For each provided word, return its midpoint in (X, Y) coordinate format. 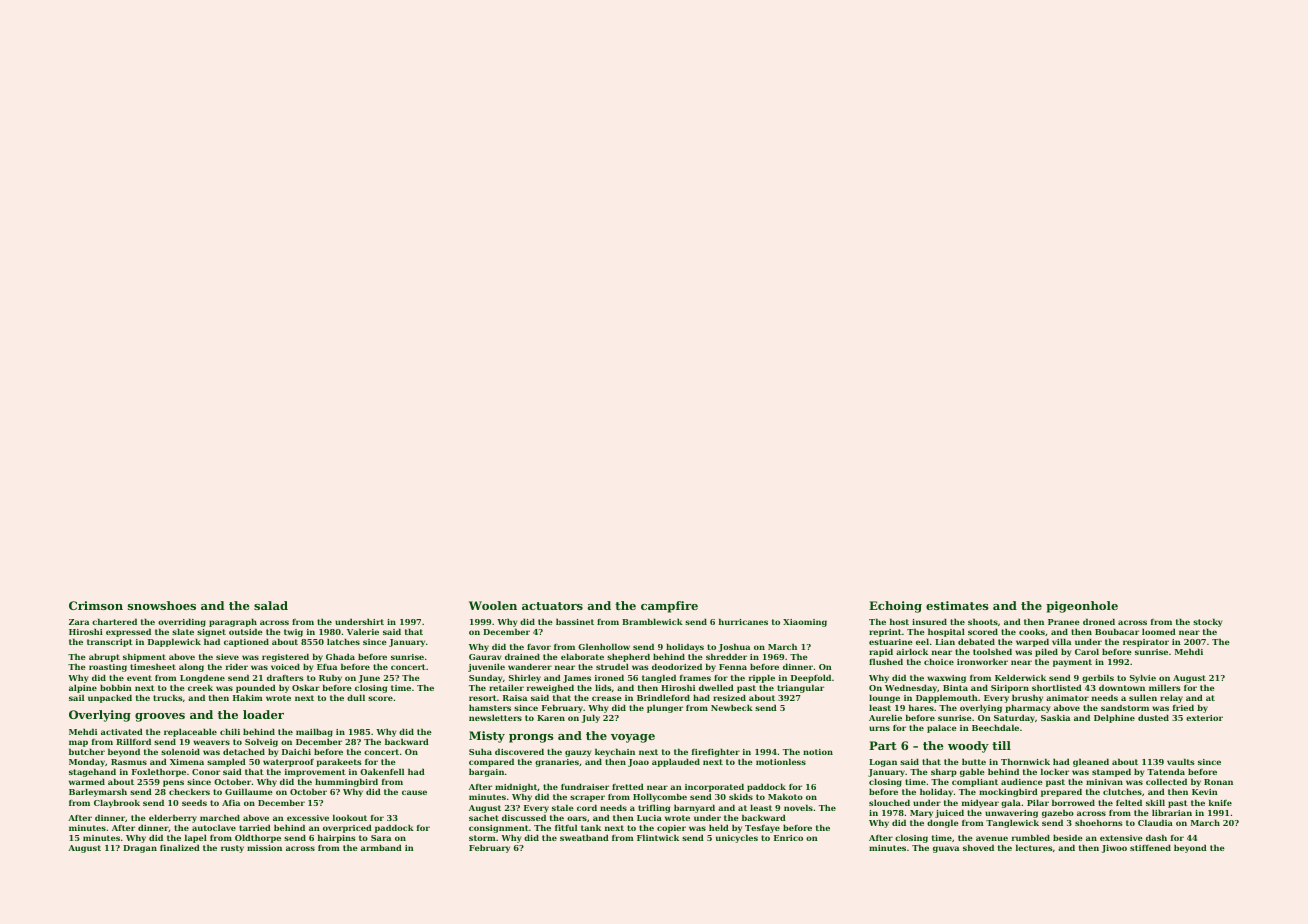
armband (381, 847)
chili (230, 731)
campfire (669, 607)
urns (879, 728)
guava (946, 849)
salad (271, 605)
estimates (957, 605)
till (1001, 745)
